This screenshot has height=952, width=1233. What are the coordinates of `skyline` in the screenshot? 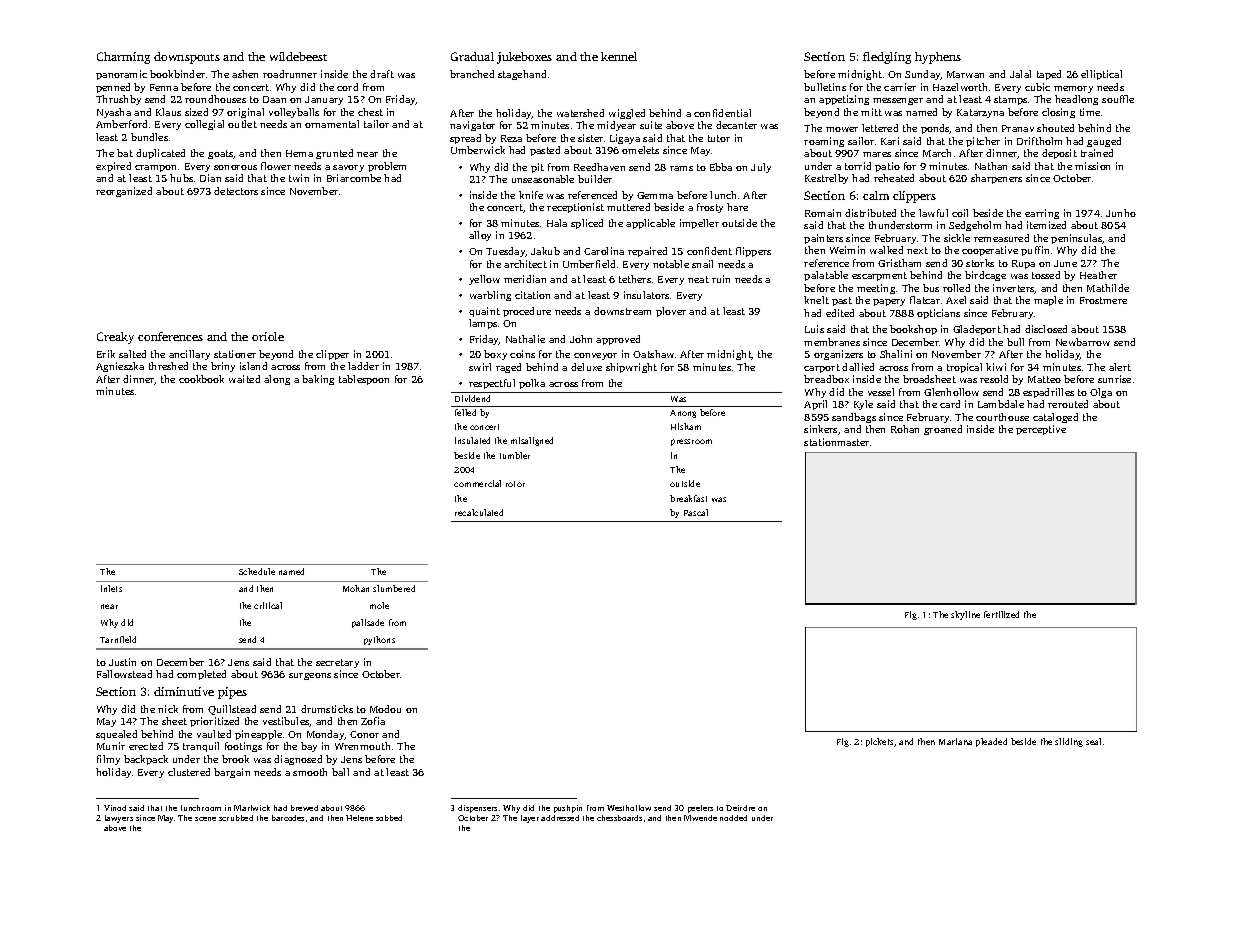 It's located at (965, 615).
